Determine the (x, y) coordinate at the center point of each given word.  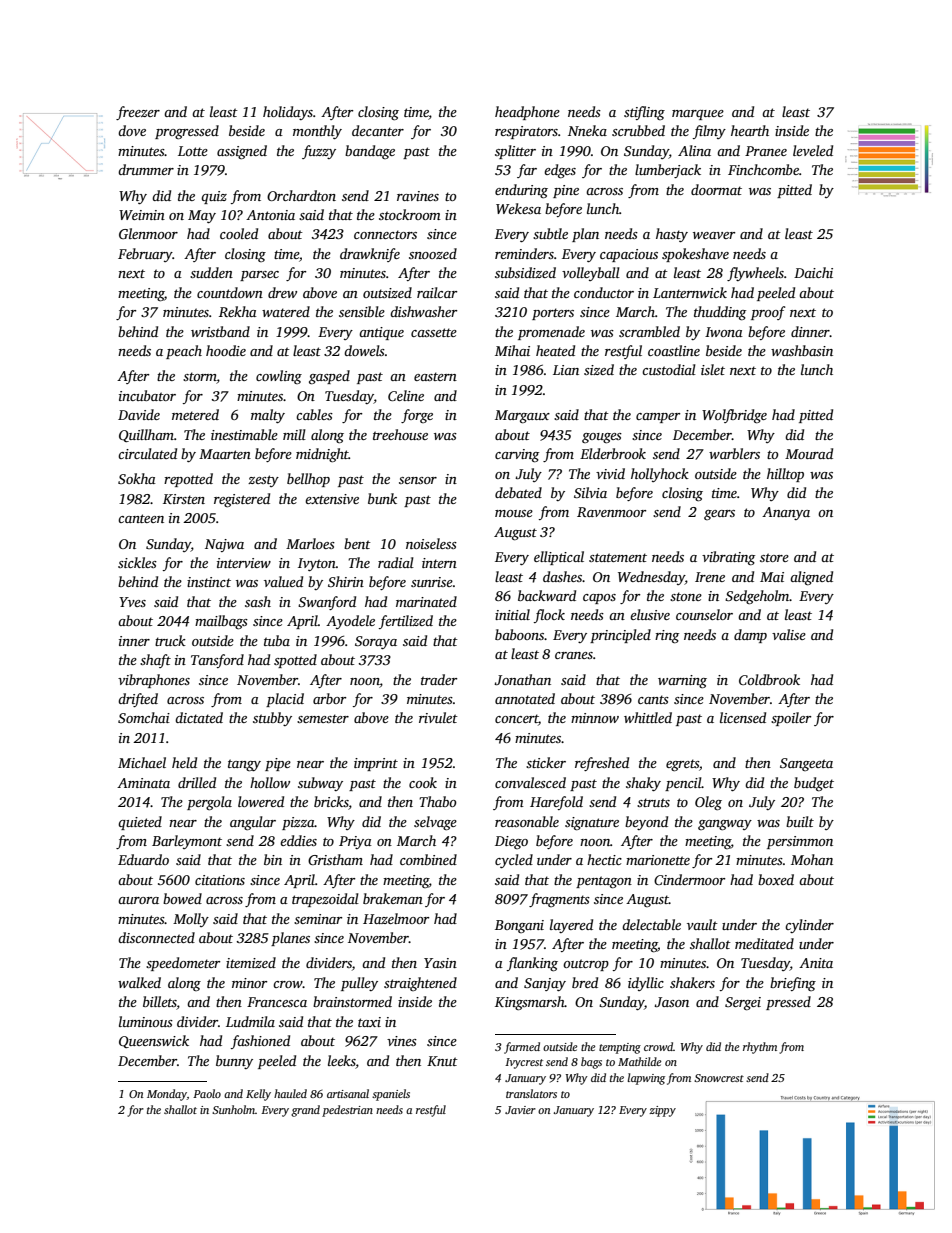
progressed (187, 132)
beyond (646, 823)
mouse (514, 513)
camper (658, 418)
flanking (532, 964)
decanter (378, 130)
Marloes (310, 543)
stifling (644, 113)
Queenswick (154, 1041)
